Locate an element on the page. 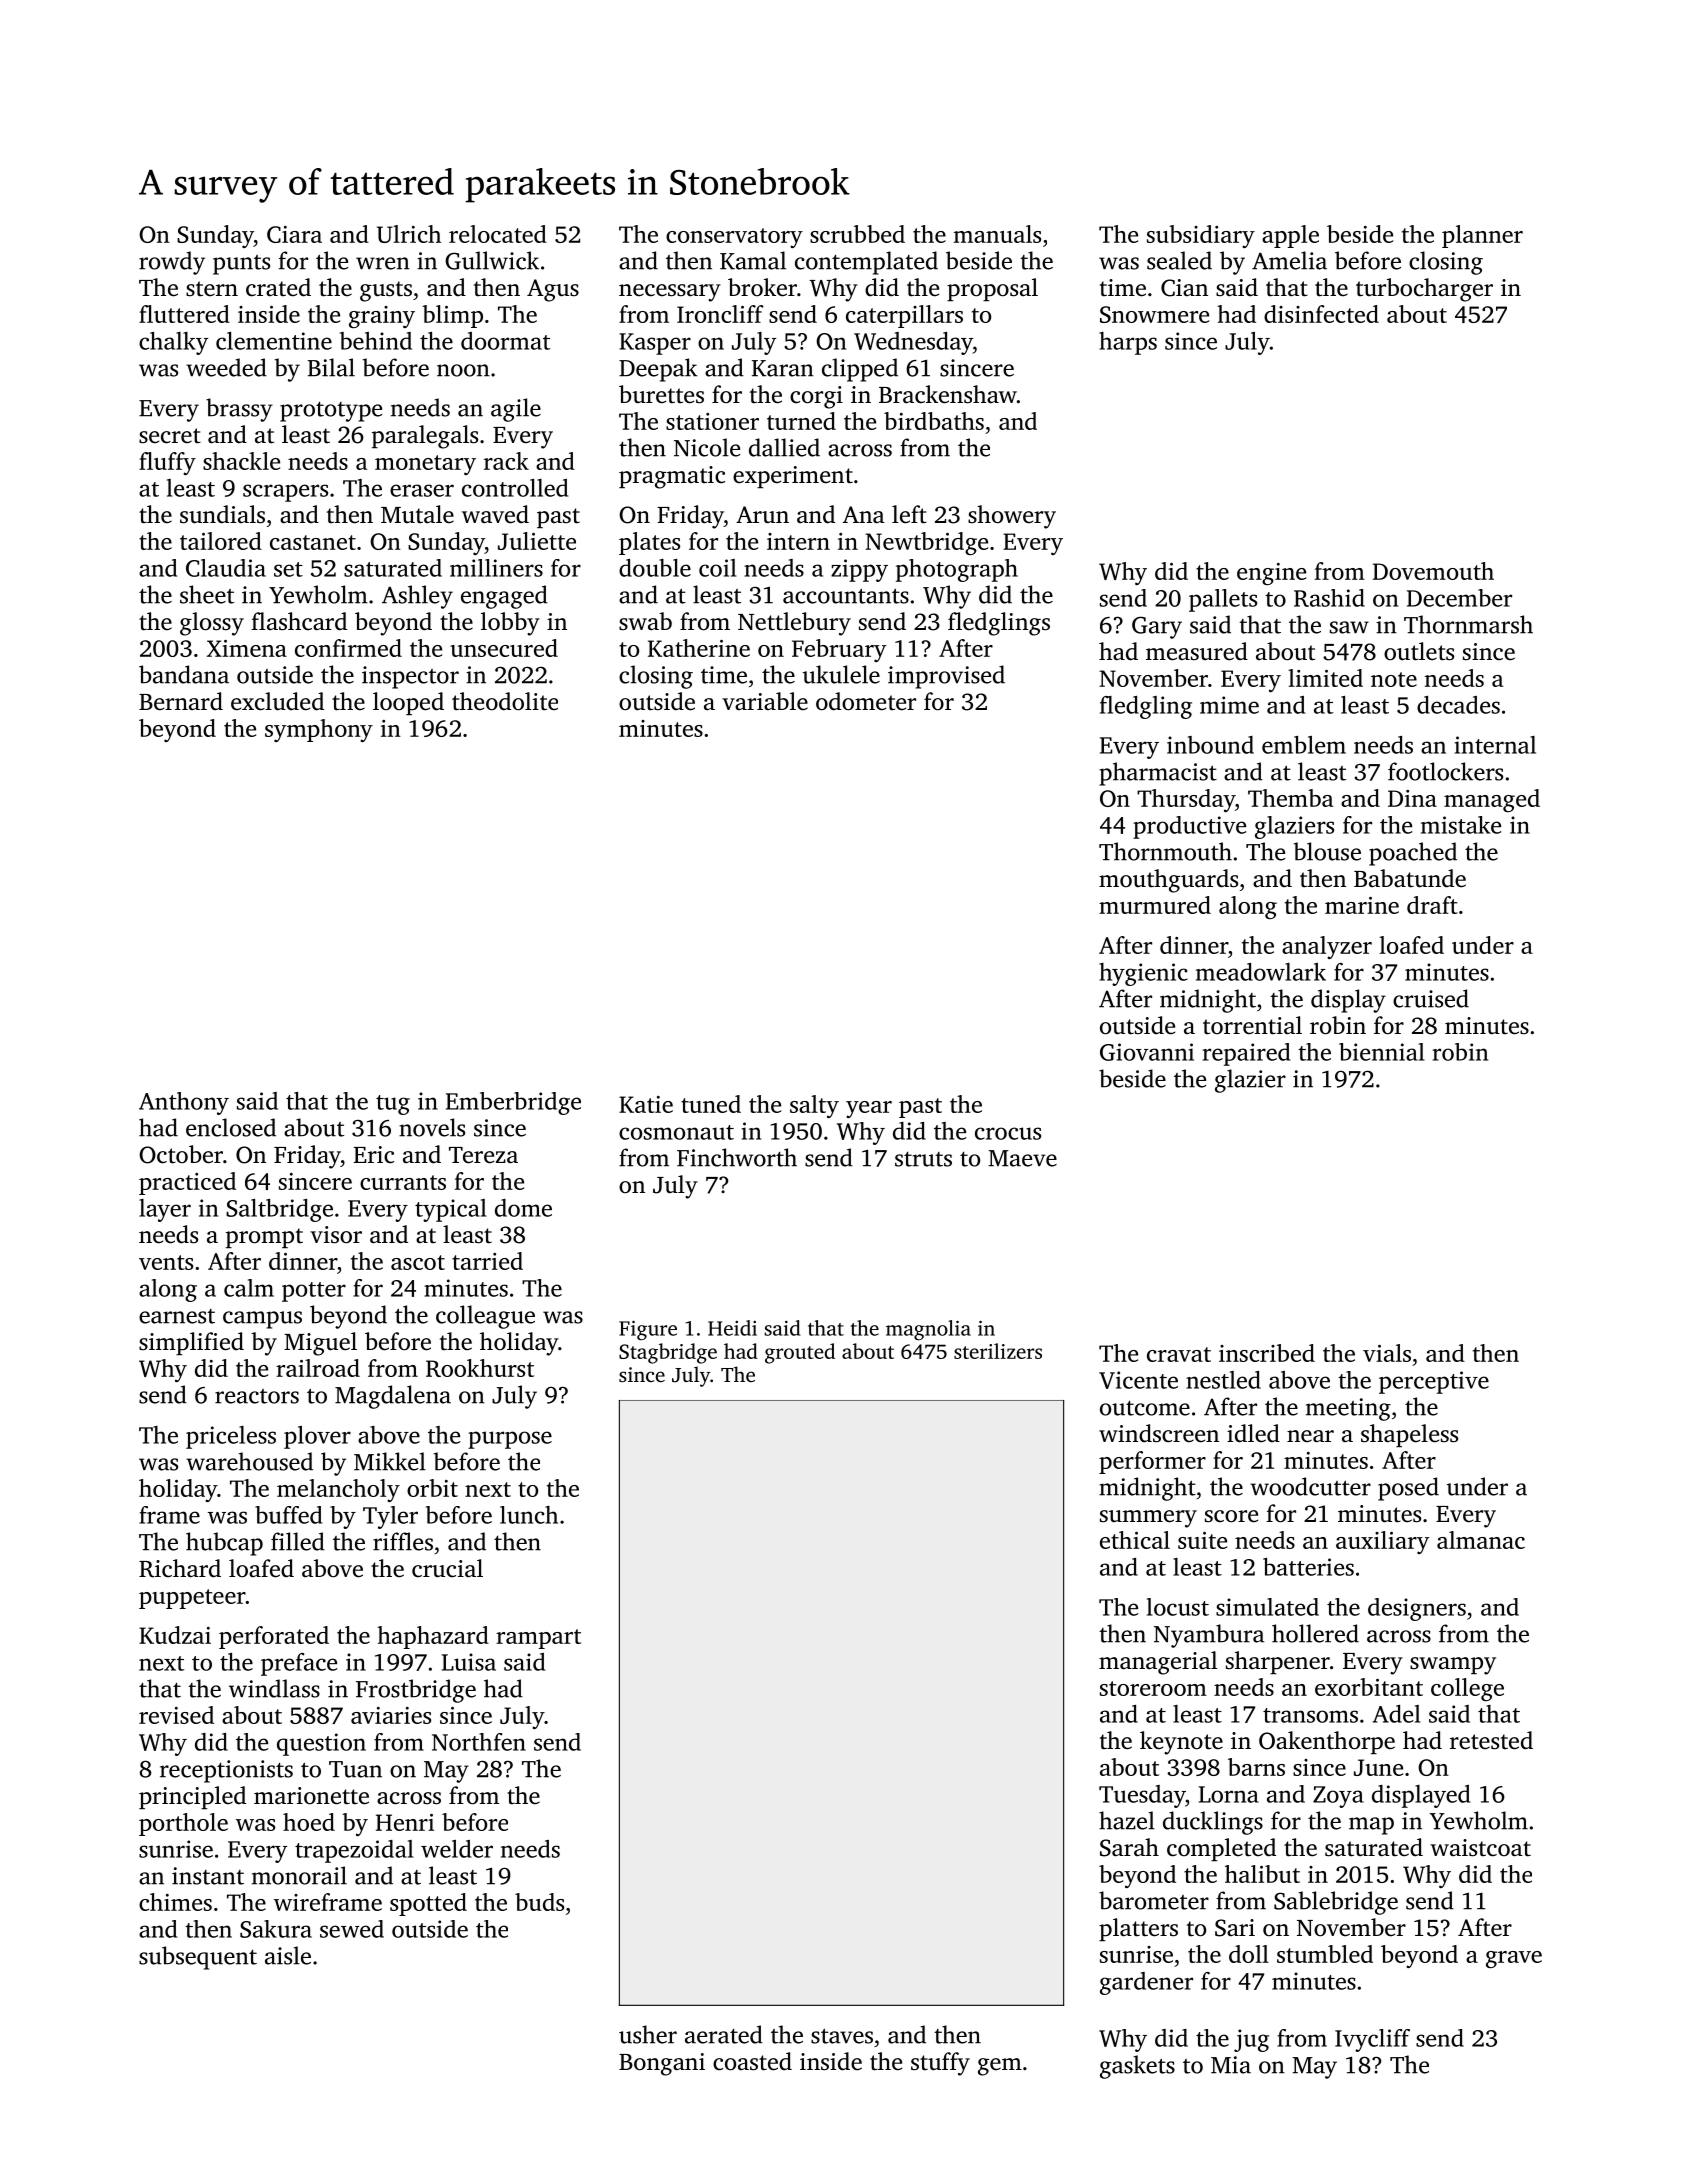 This page has width=1683, height=2178. aisle is located at coordinates (288, 1955).
